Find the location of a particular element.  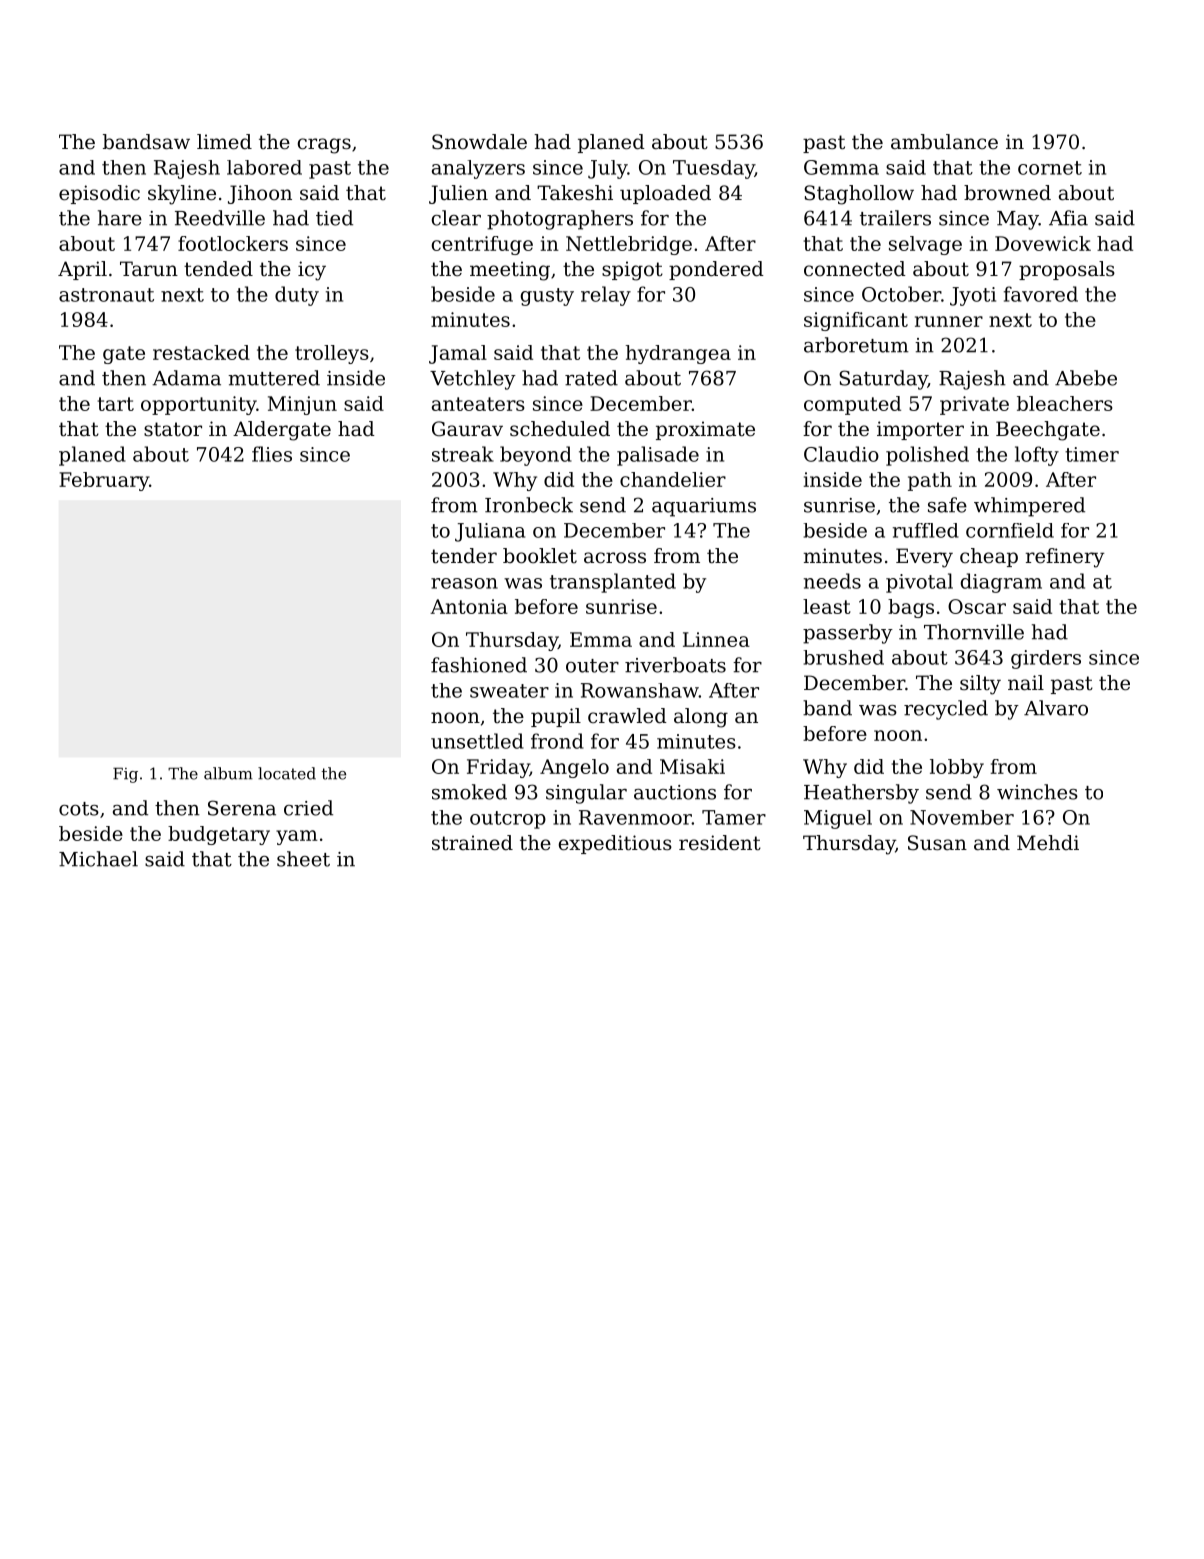

refinery is located at coordinates (1065, 558).
